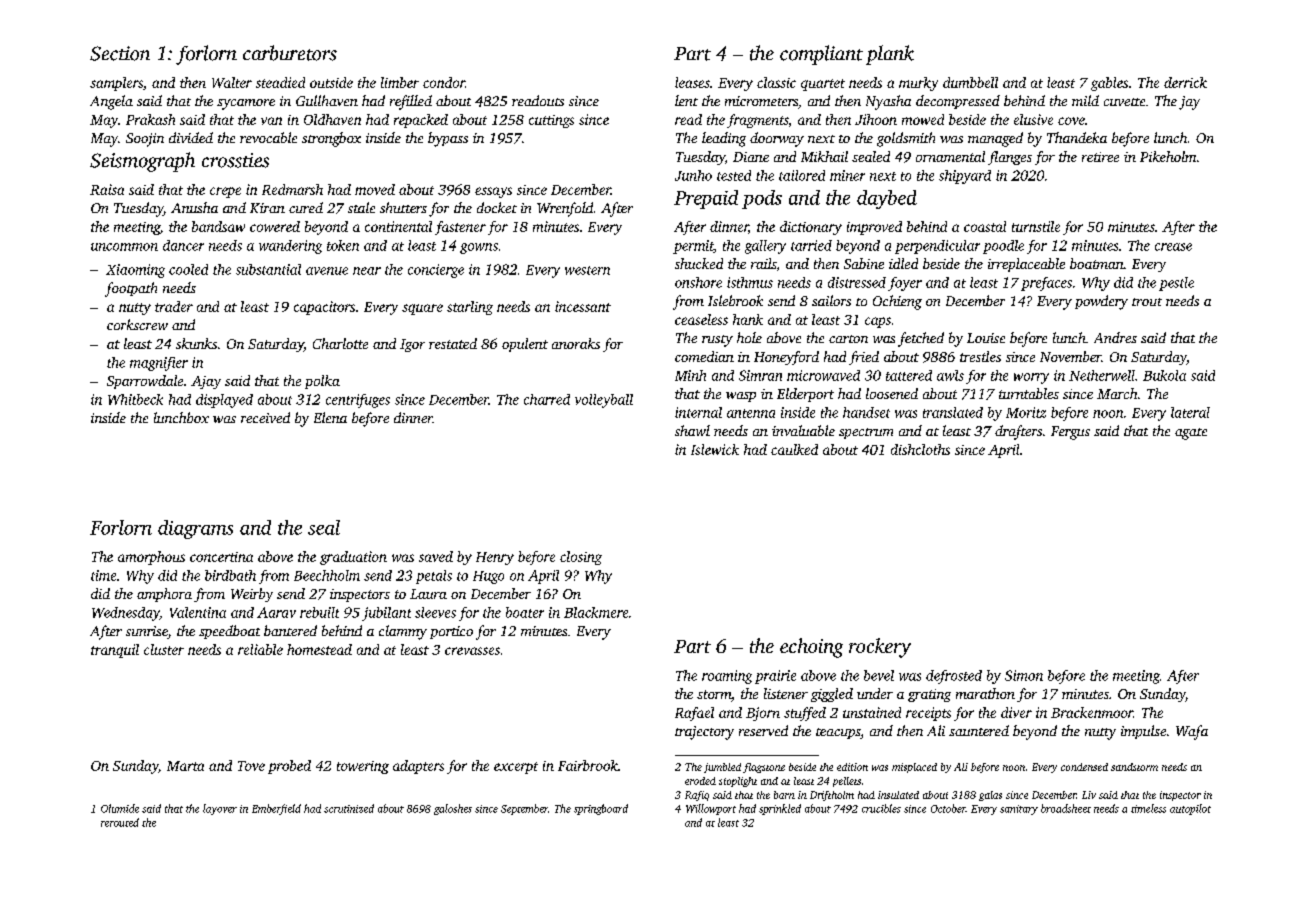 This document has height=924, width=1308. Describe the element at coordinates (411, 102) in the document. I see `refilled` at that location.
